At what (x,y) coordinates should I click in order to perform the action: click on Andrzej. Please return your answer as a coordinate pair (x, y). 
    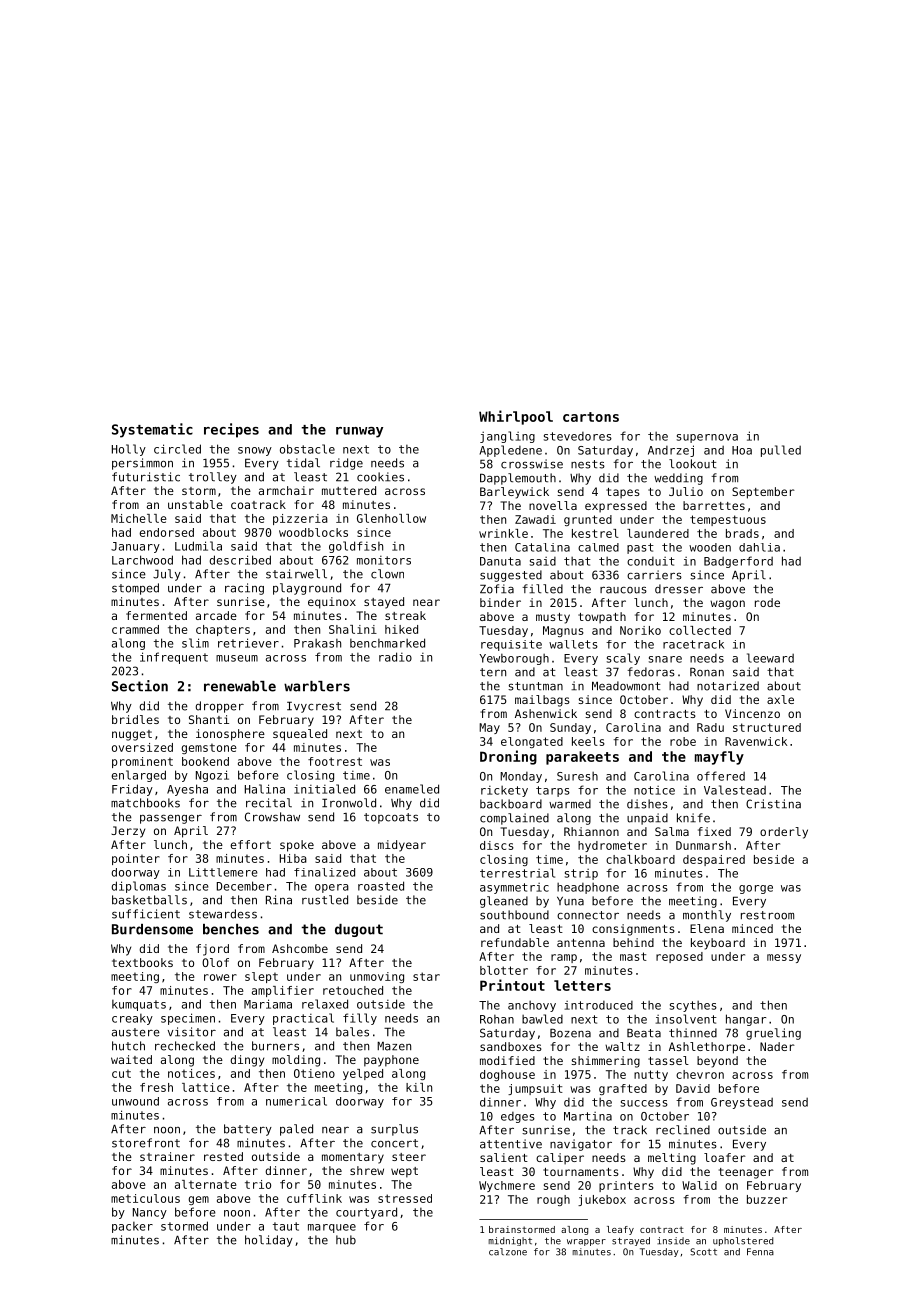
    Looking at the image, I should click on (671, 451).
